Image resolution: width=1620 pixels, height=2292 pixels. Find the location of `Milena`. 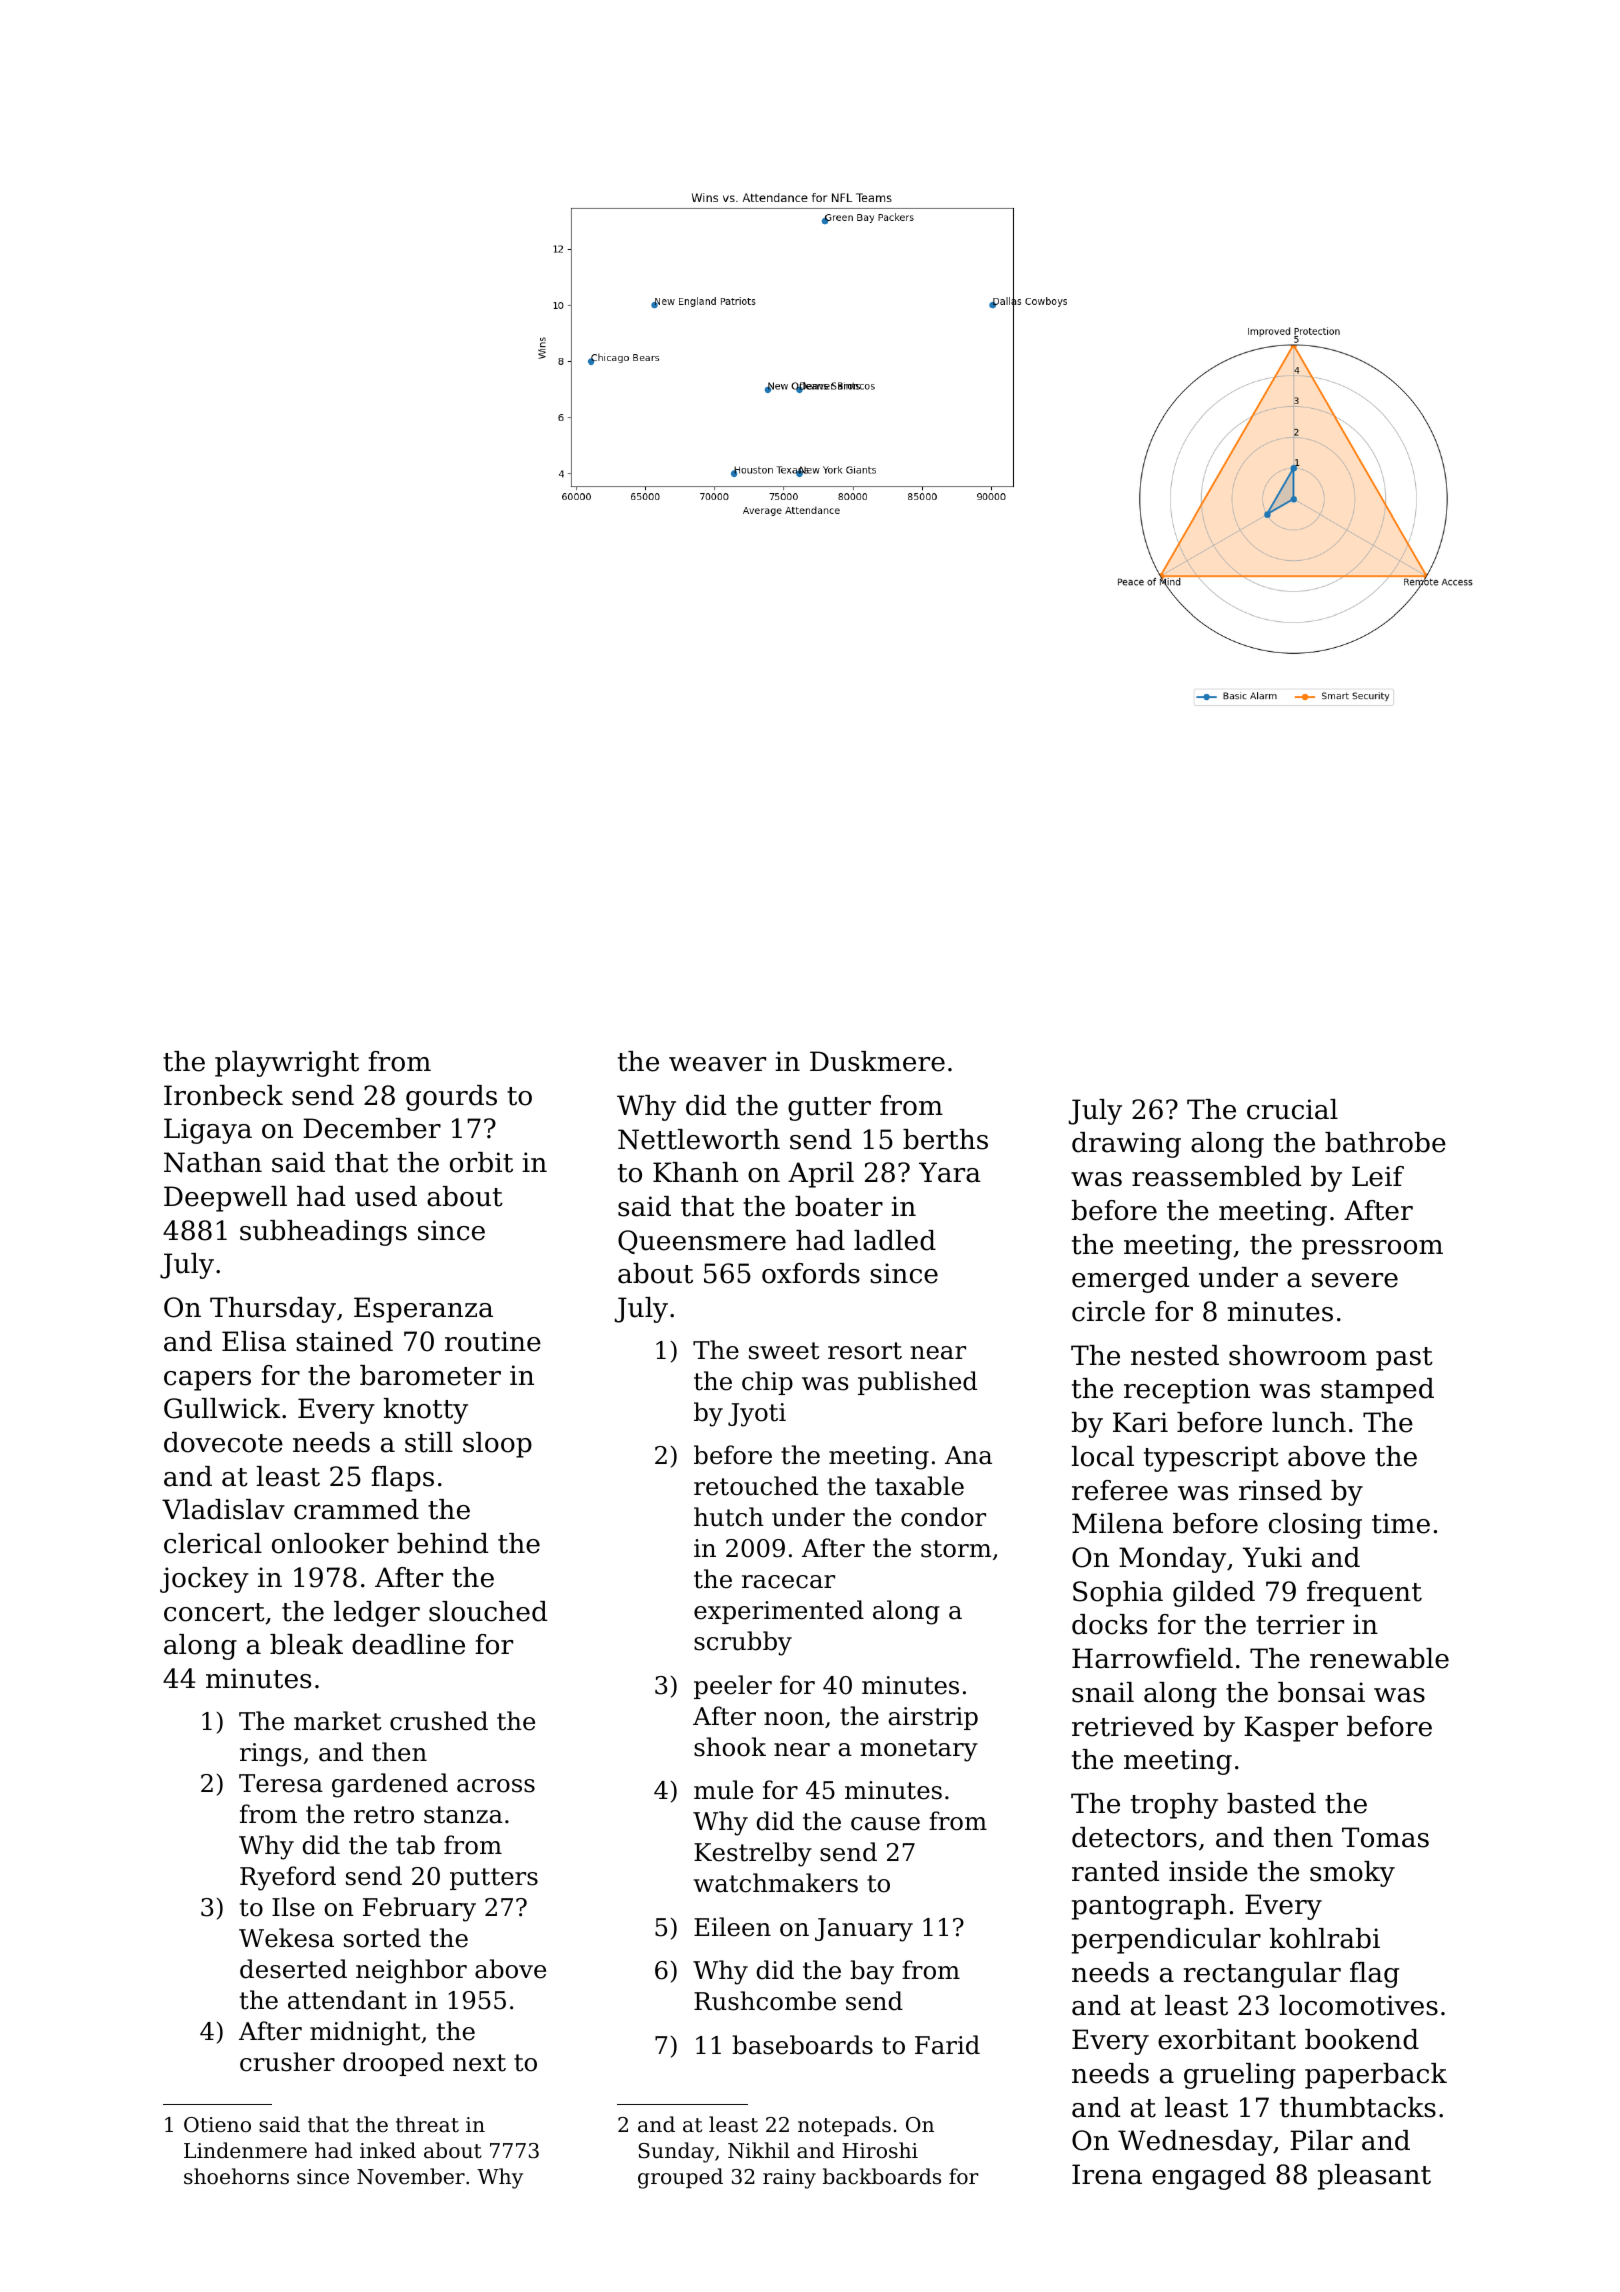

Milena is located at coordinates (1117, 1523).
